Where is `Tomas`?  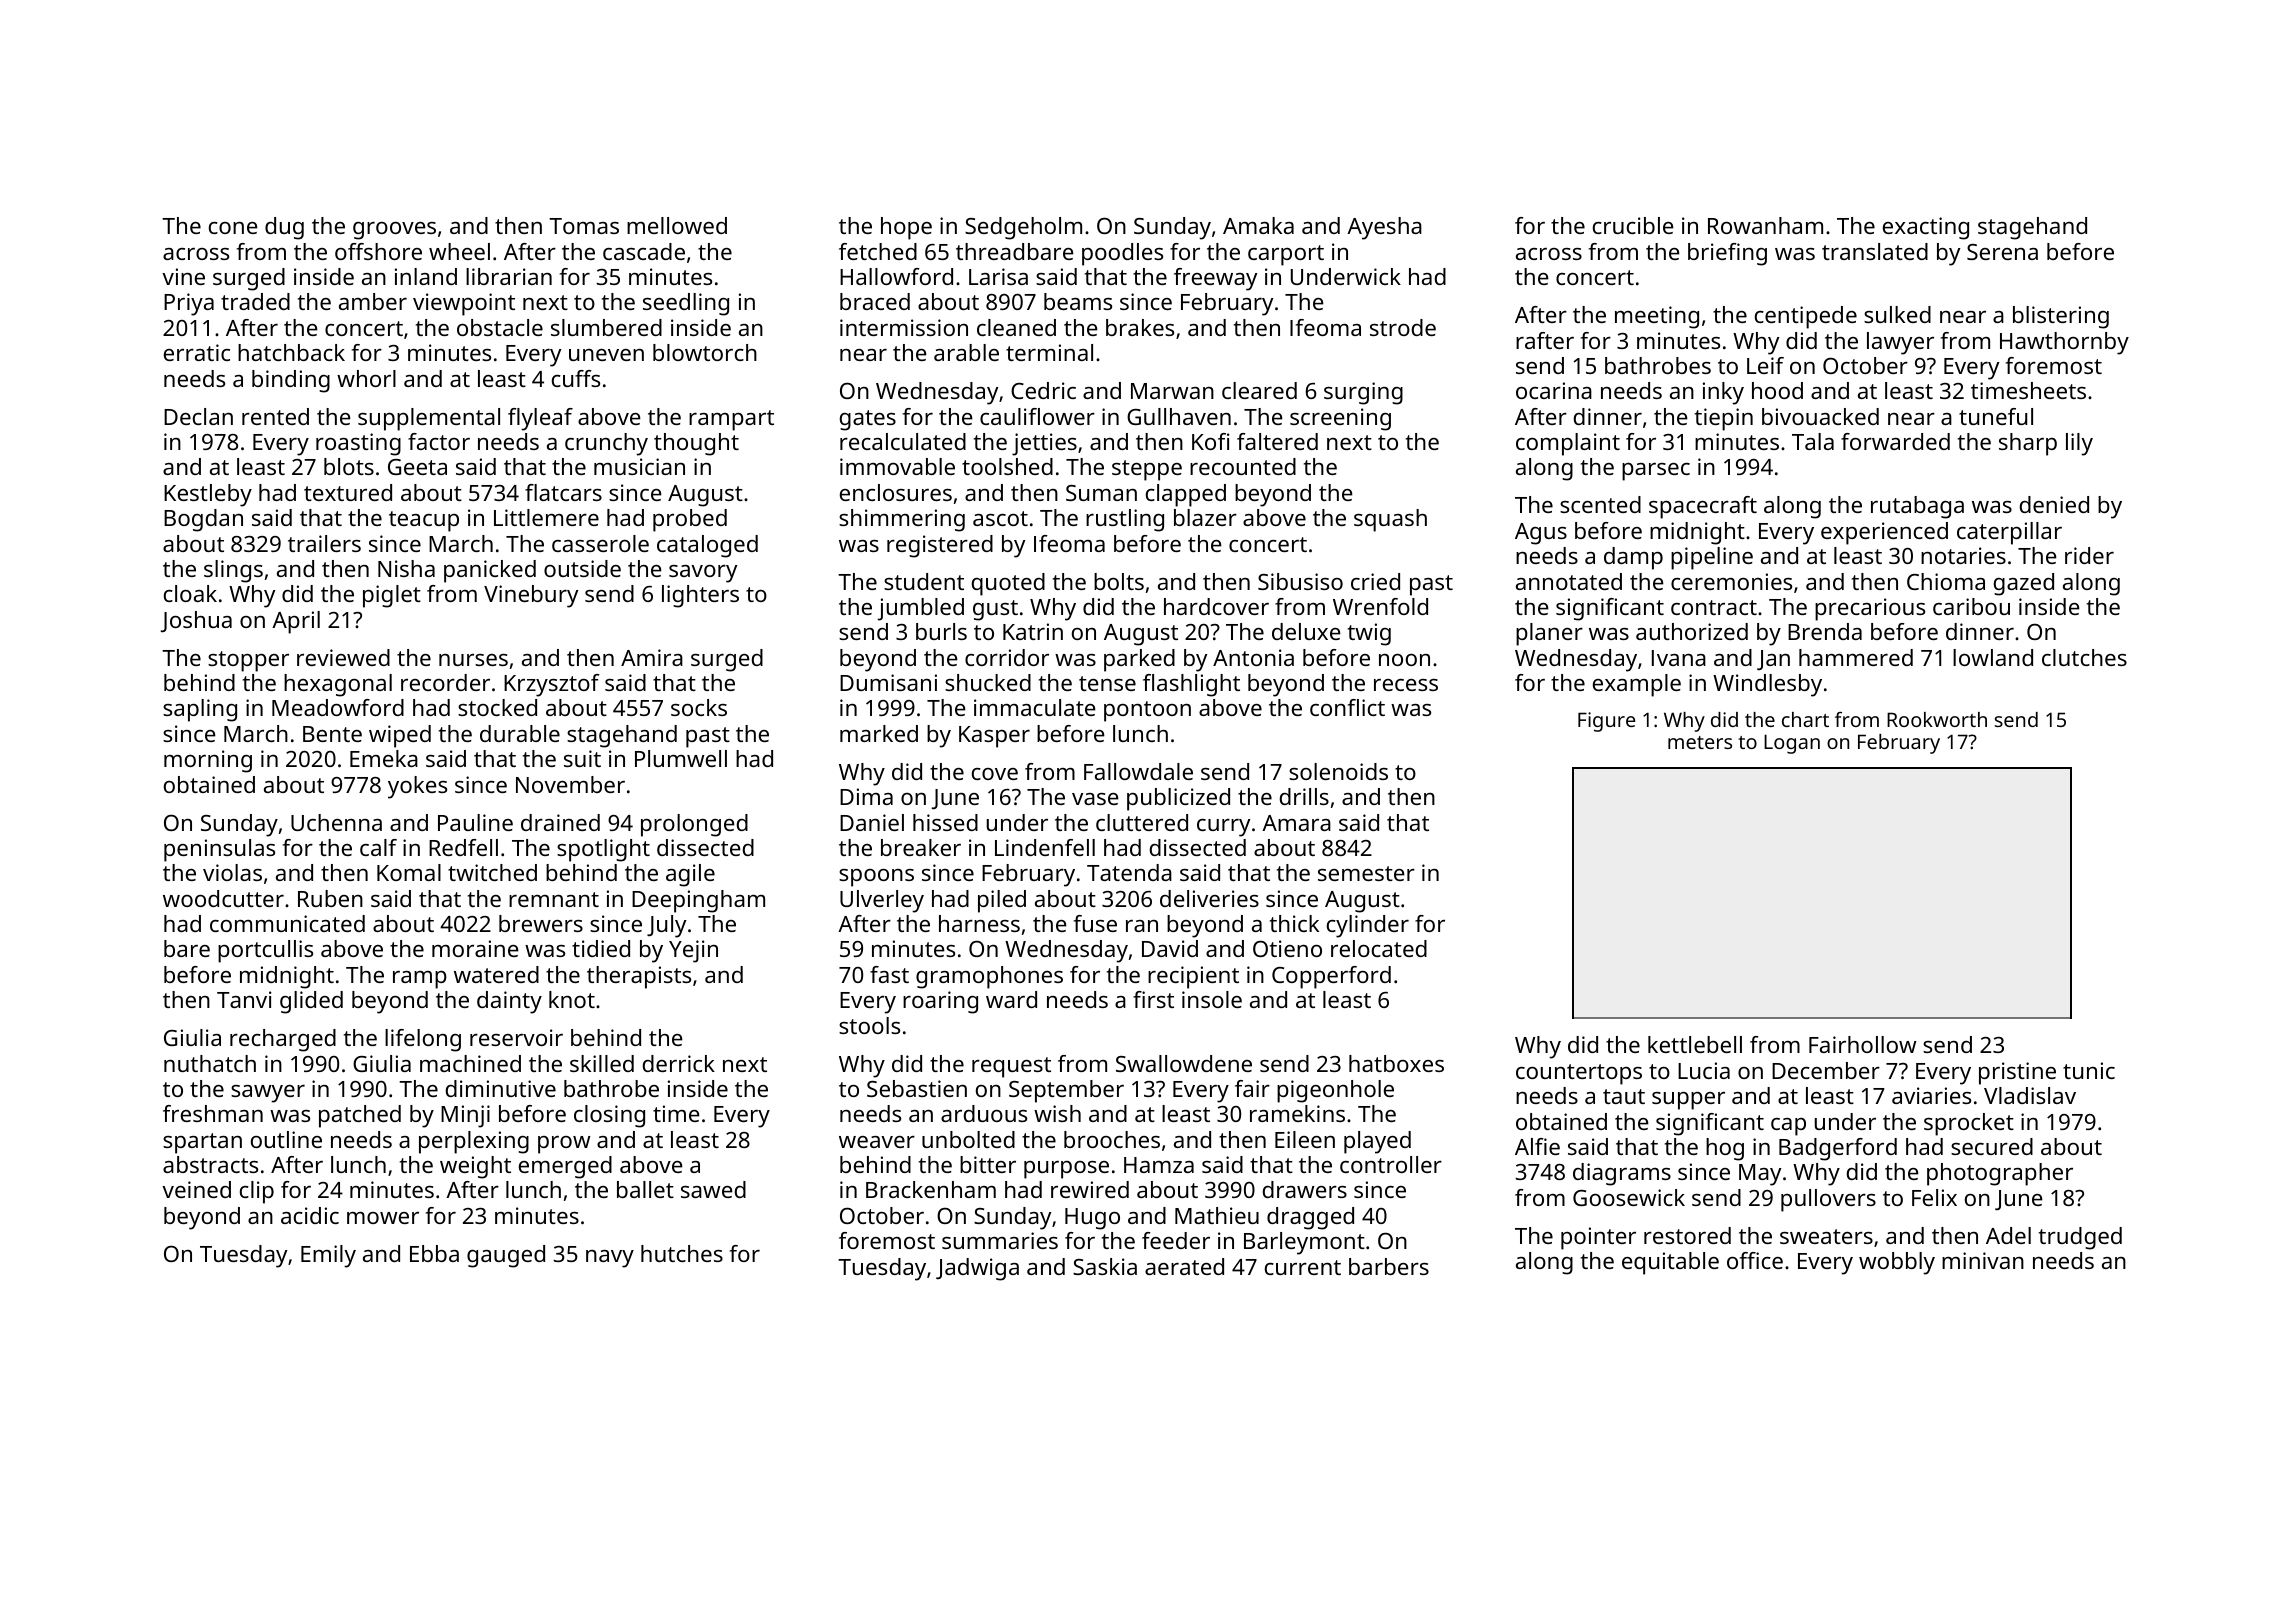
Tomas is located at coordinates (584, 226).
